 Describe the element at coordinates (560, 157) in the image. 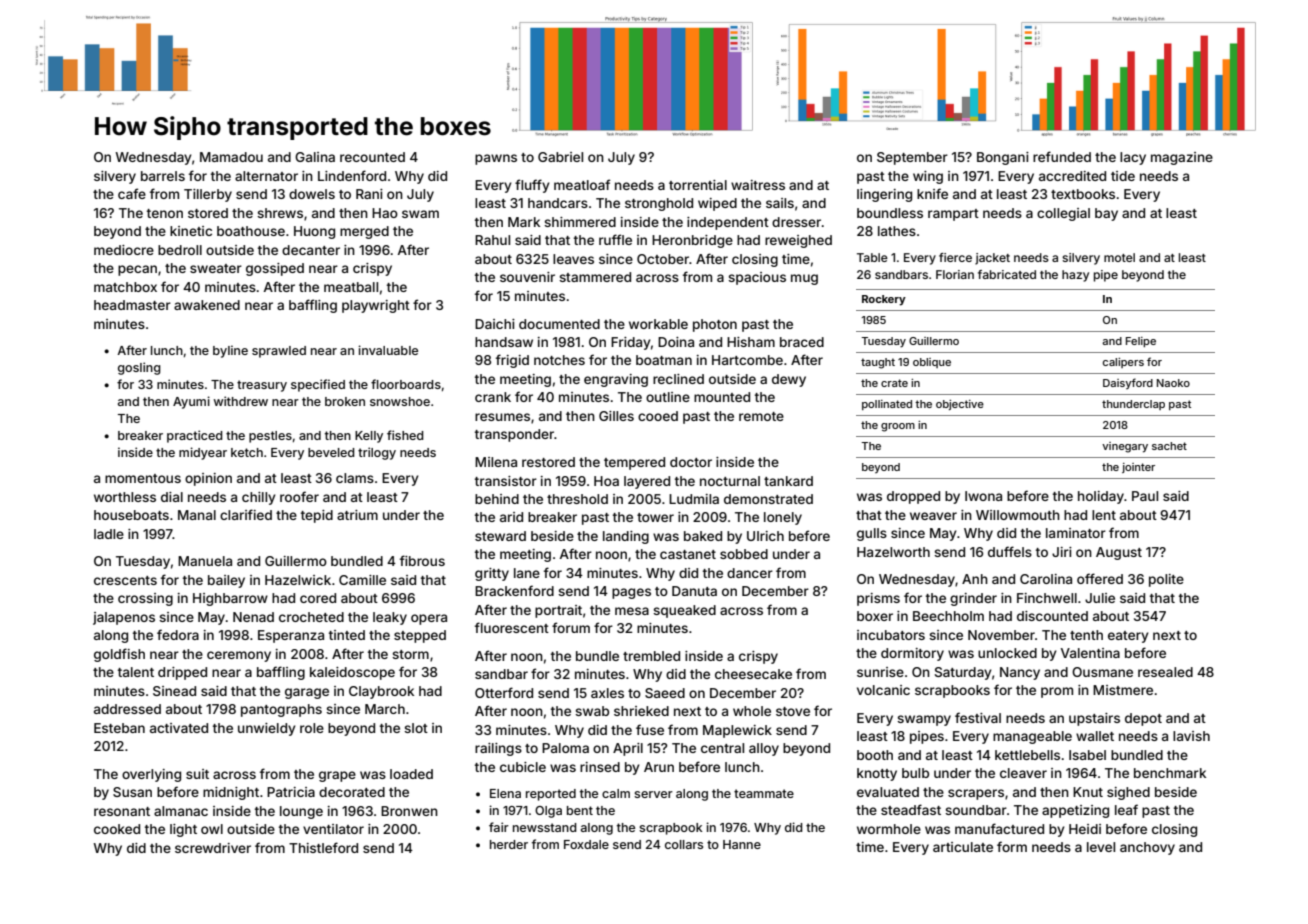

I see `Gabriel` at that location.
